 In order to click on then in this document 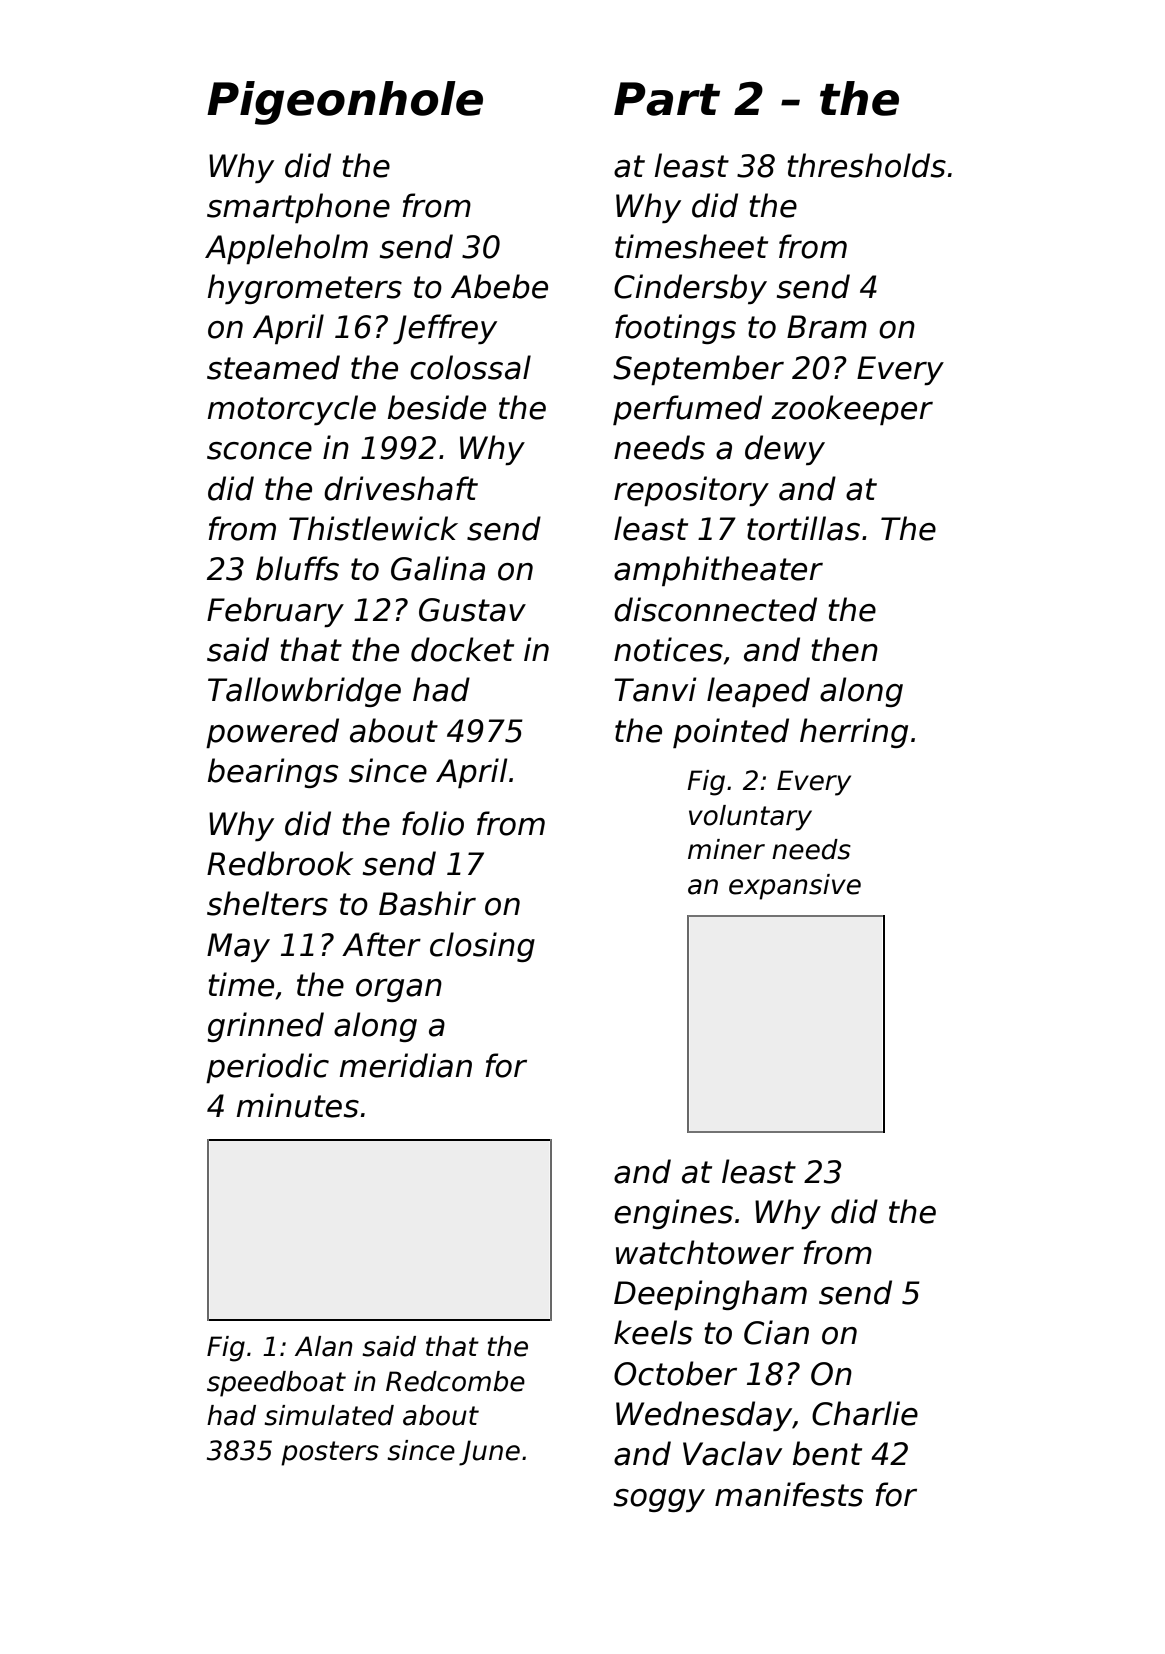, I will do `click(844, 649)`.
